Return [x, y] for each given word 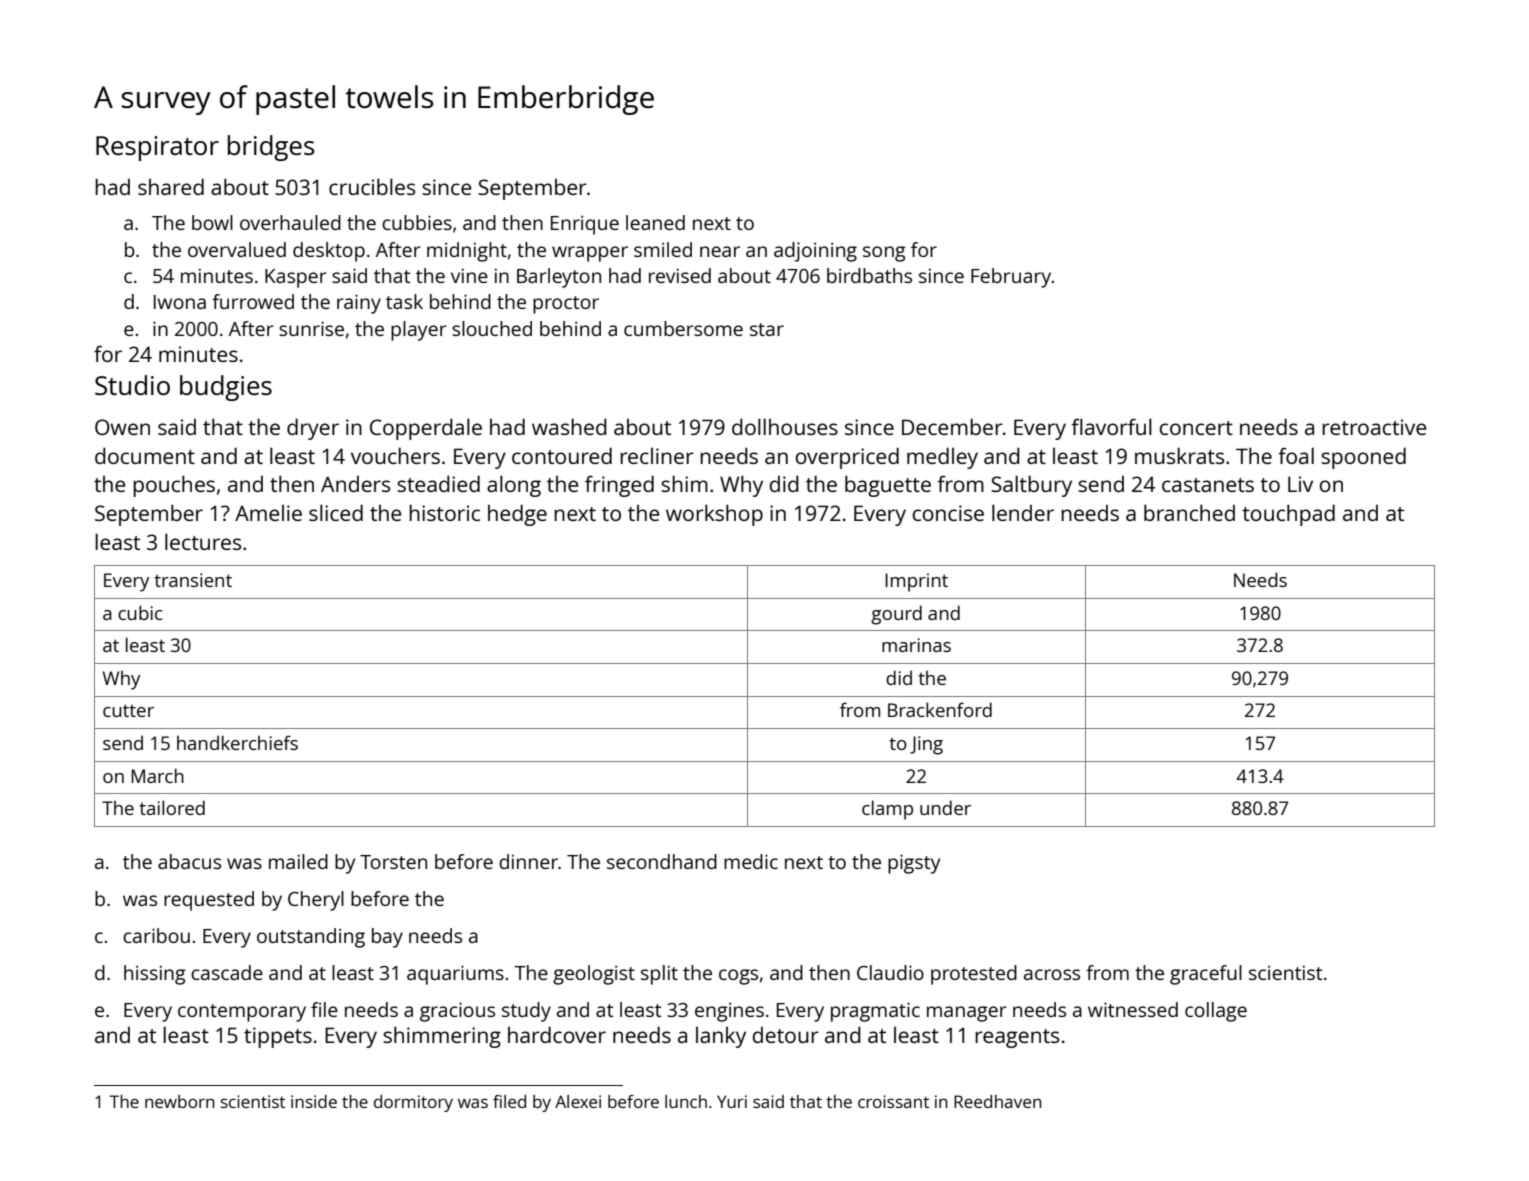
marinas [916, 645]
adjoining [815, 252]
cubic [140, 612]
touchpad [1288, 515]
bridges [271, 148]
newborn [179, 1101]
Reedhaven [997, 1101]
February [1011, 278]
